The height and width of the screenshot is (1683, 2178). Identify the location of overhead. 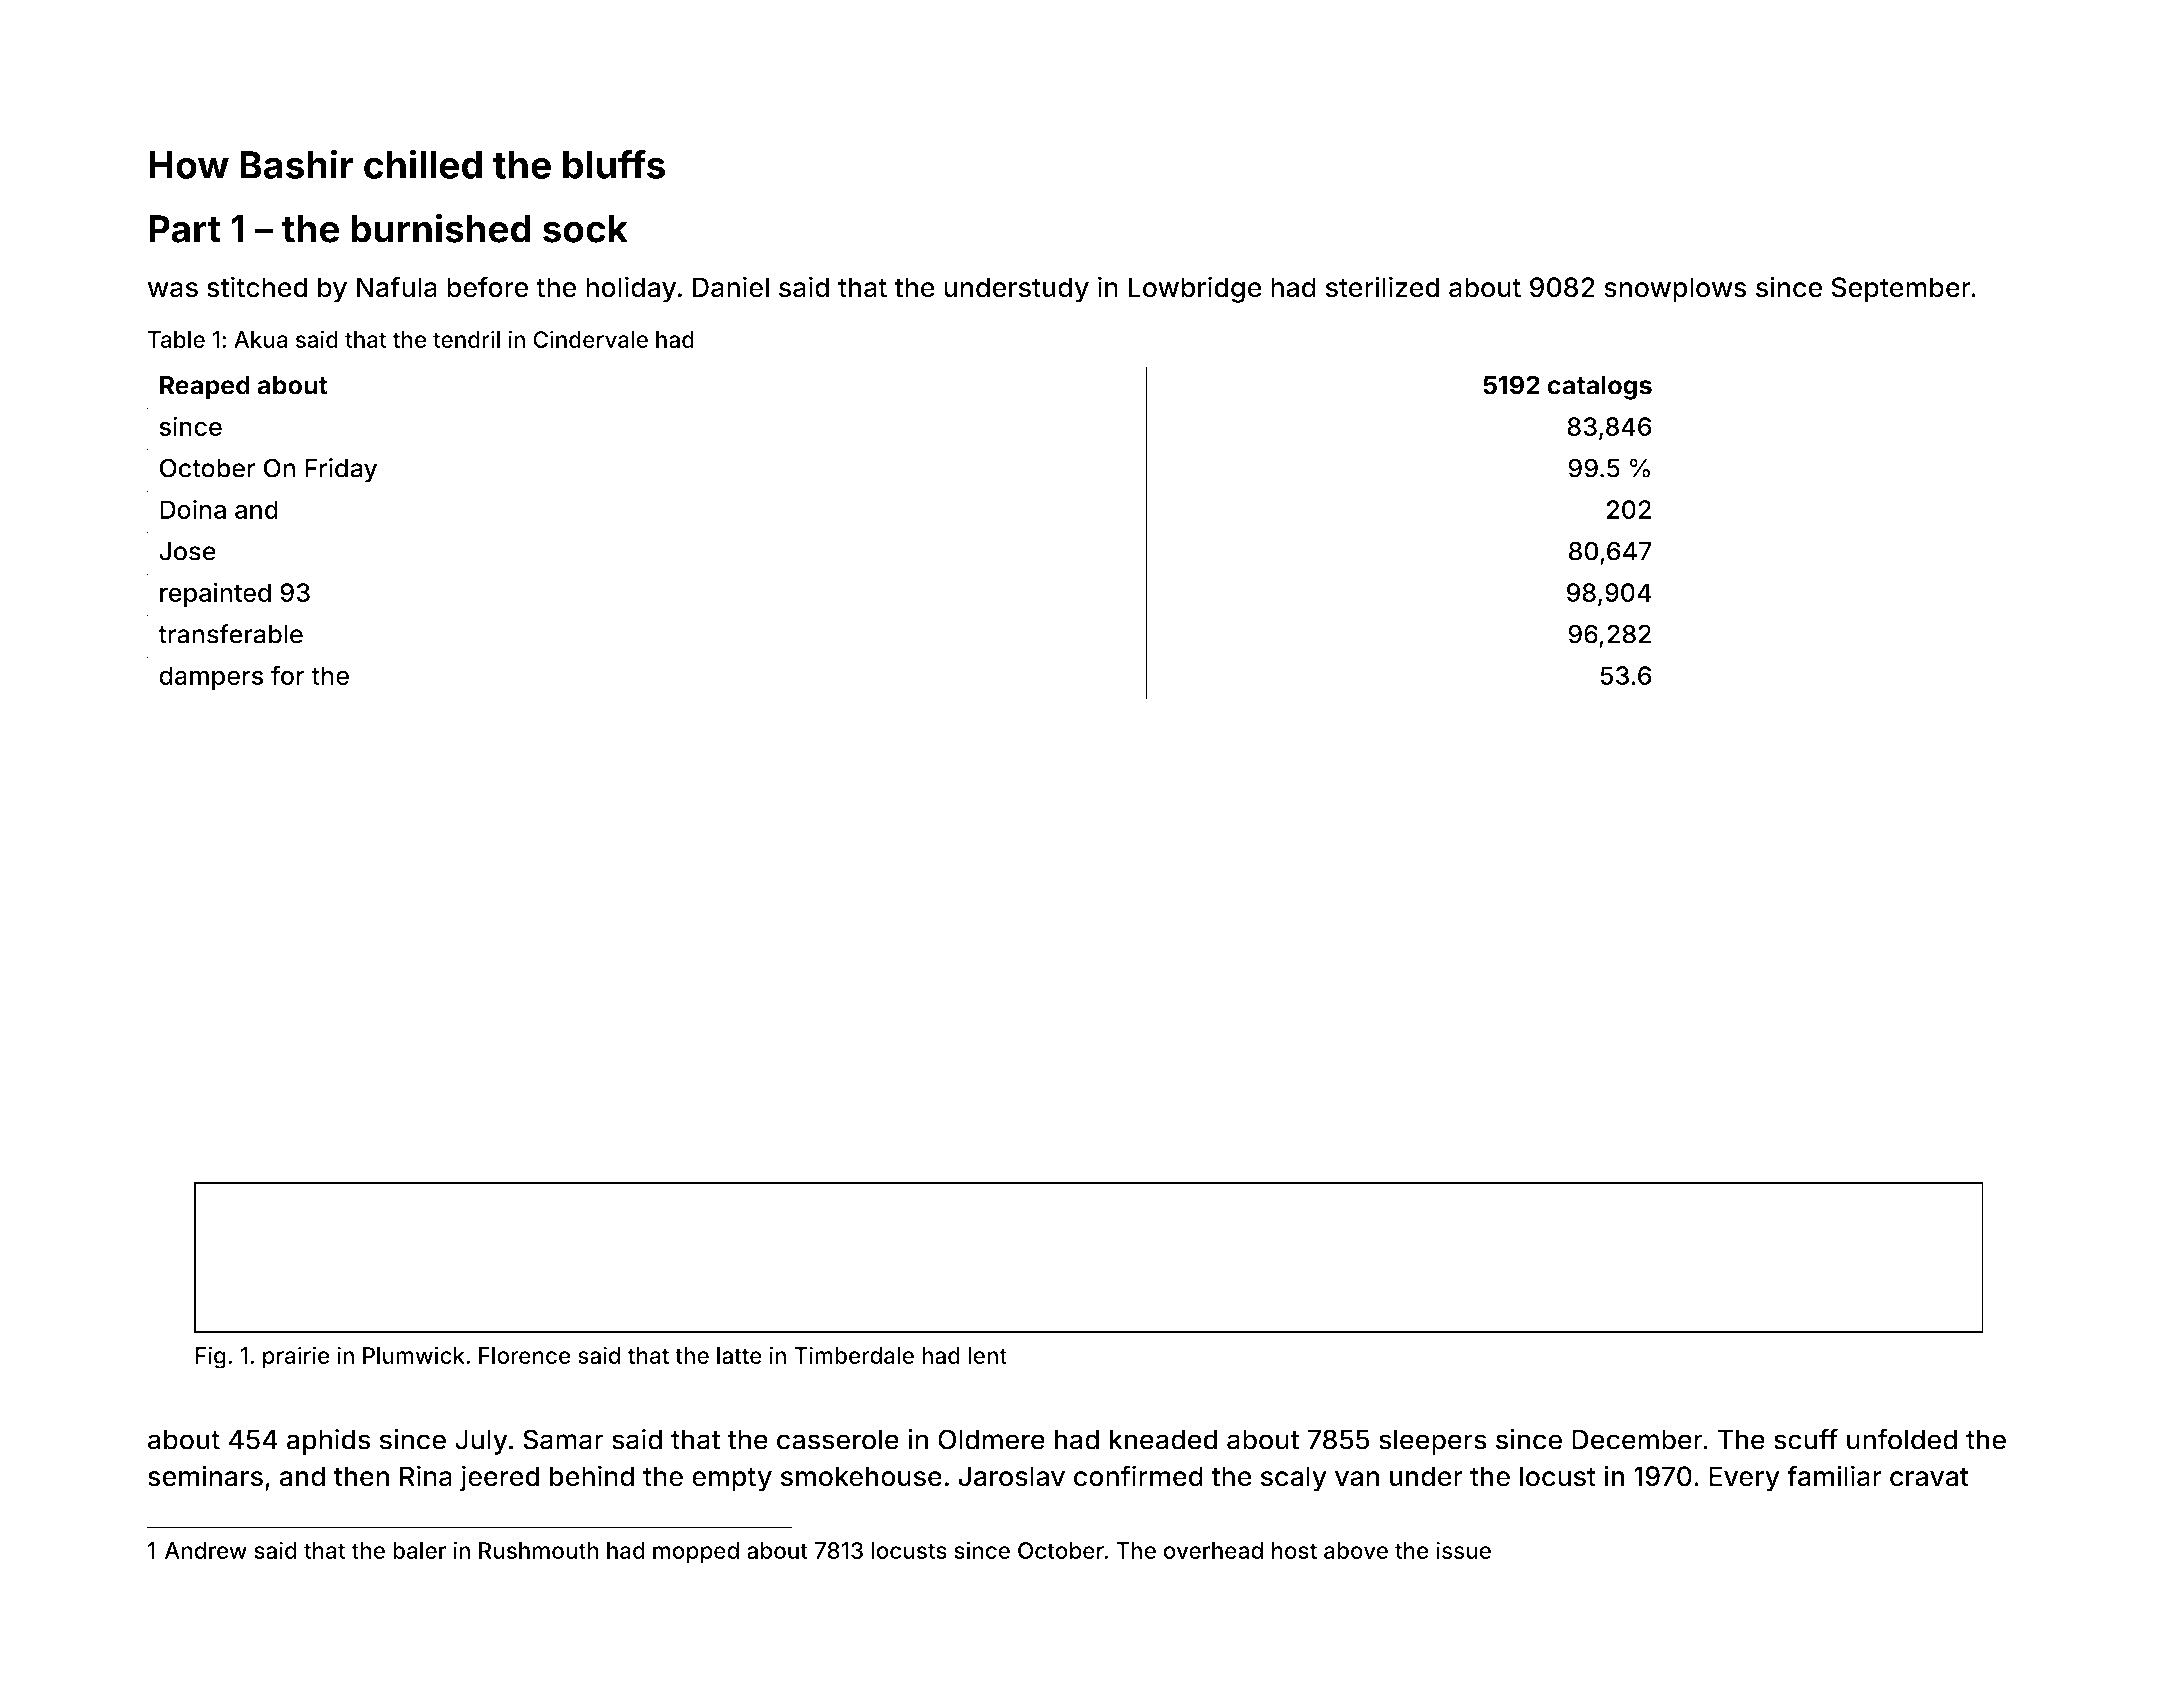
(1213, 1550).
